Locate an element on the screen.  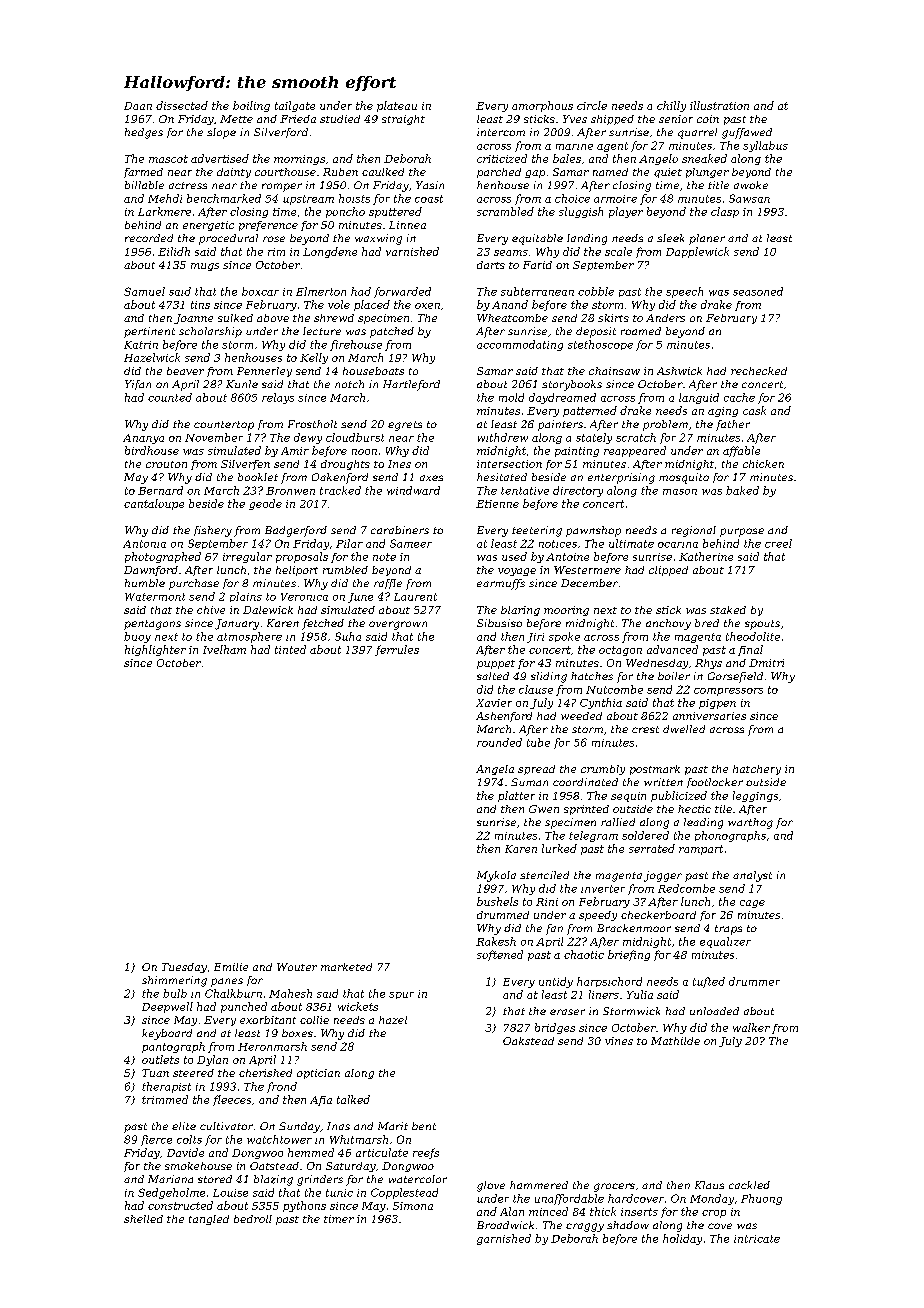
intricate is located at coordinates (757, 1239).
